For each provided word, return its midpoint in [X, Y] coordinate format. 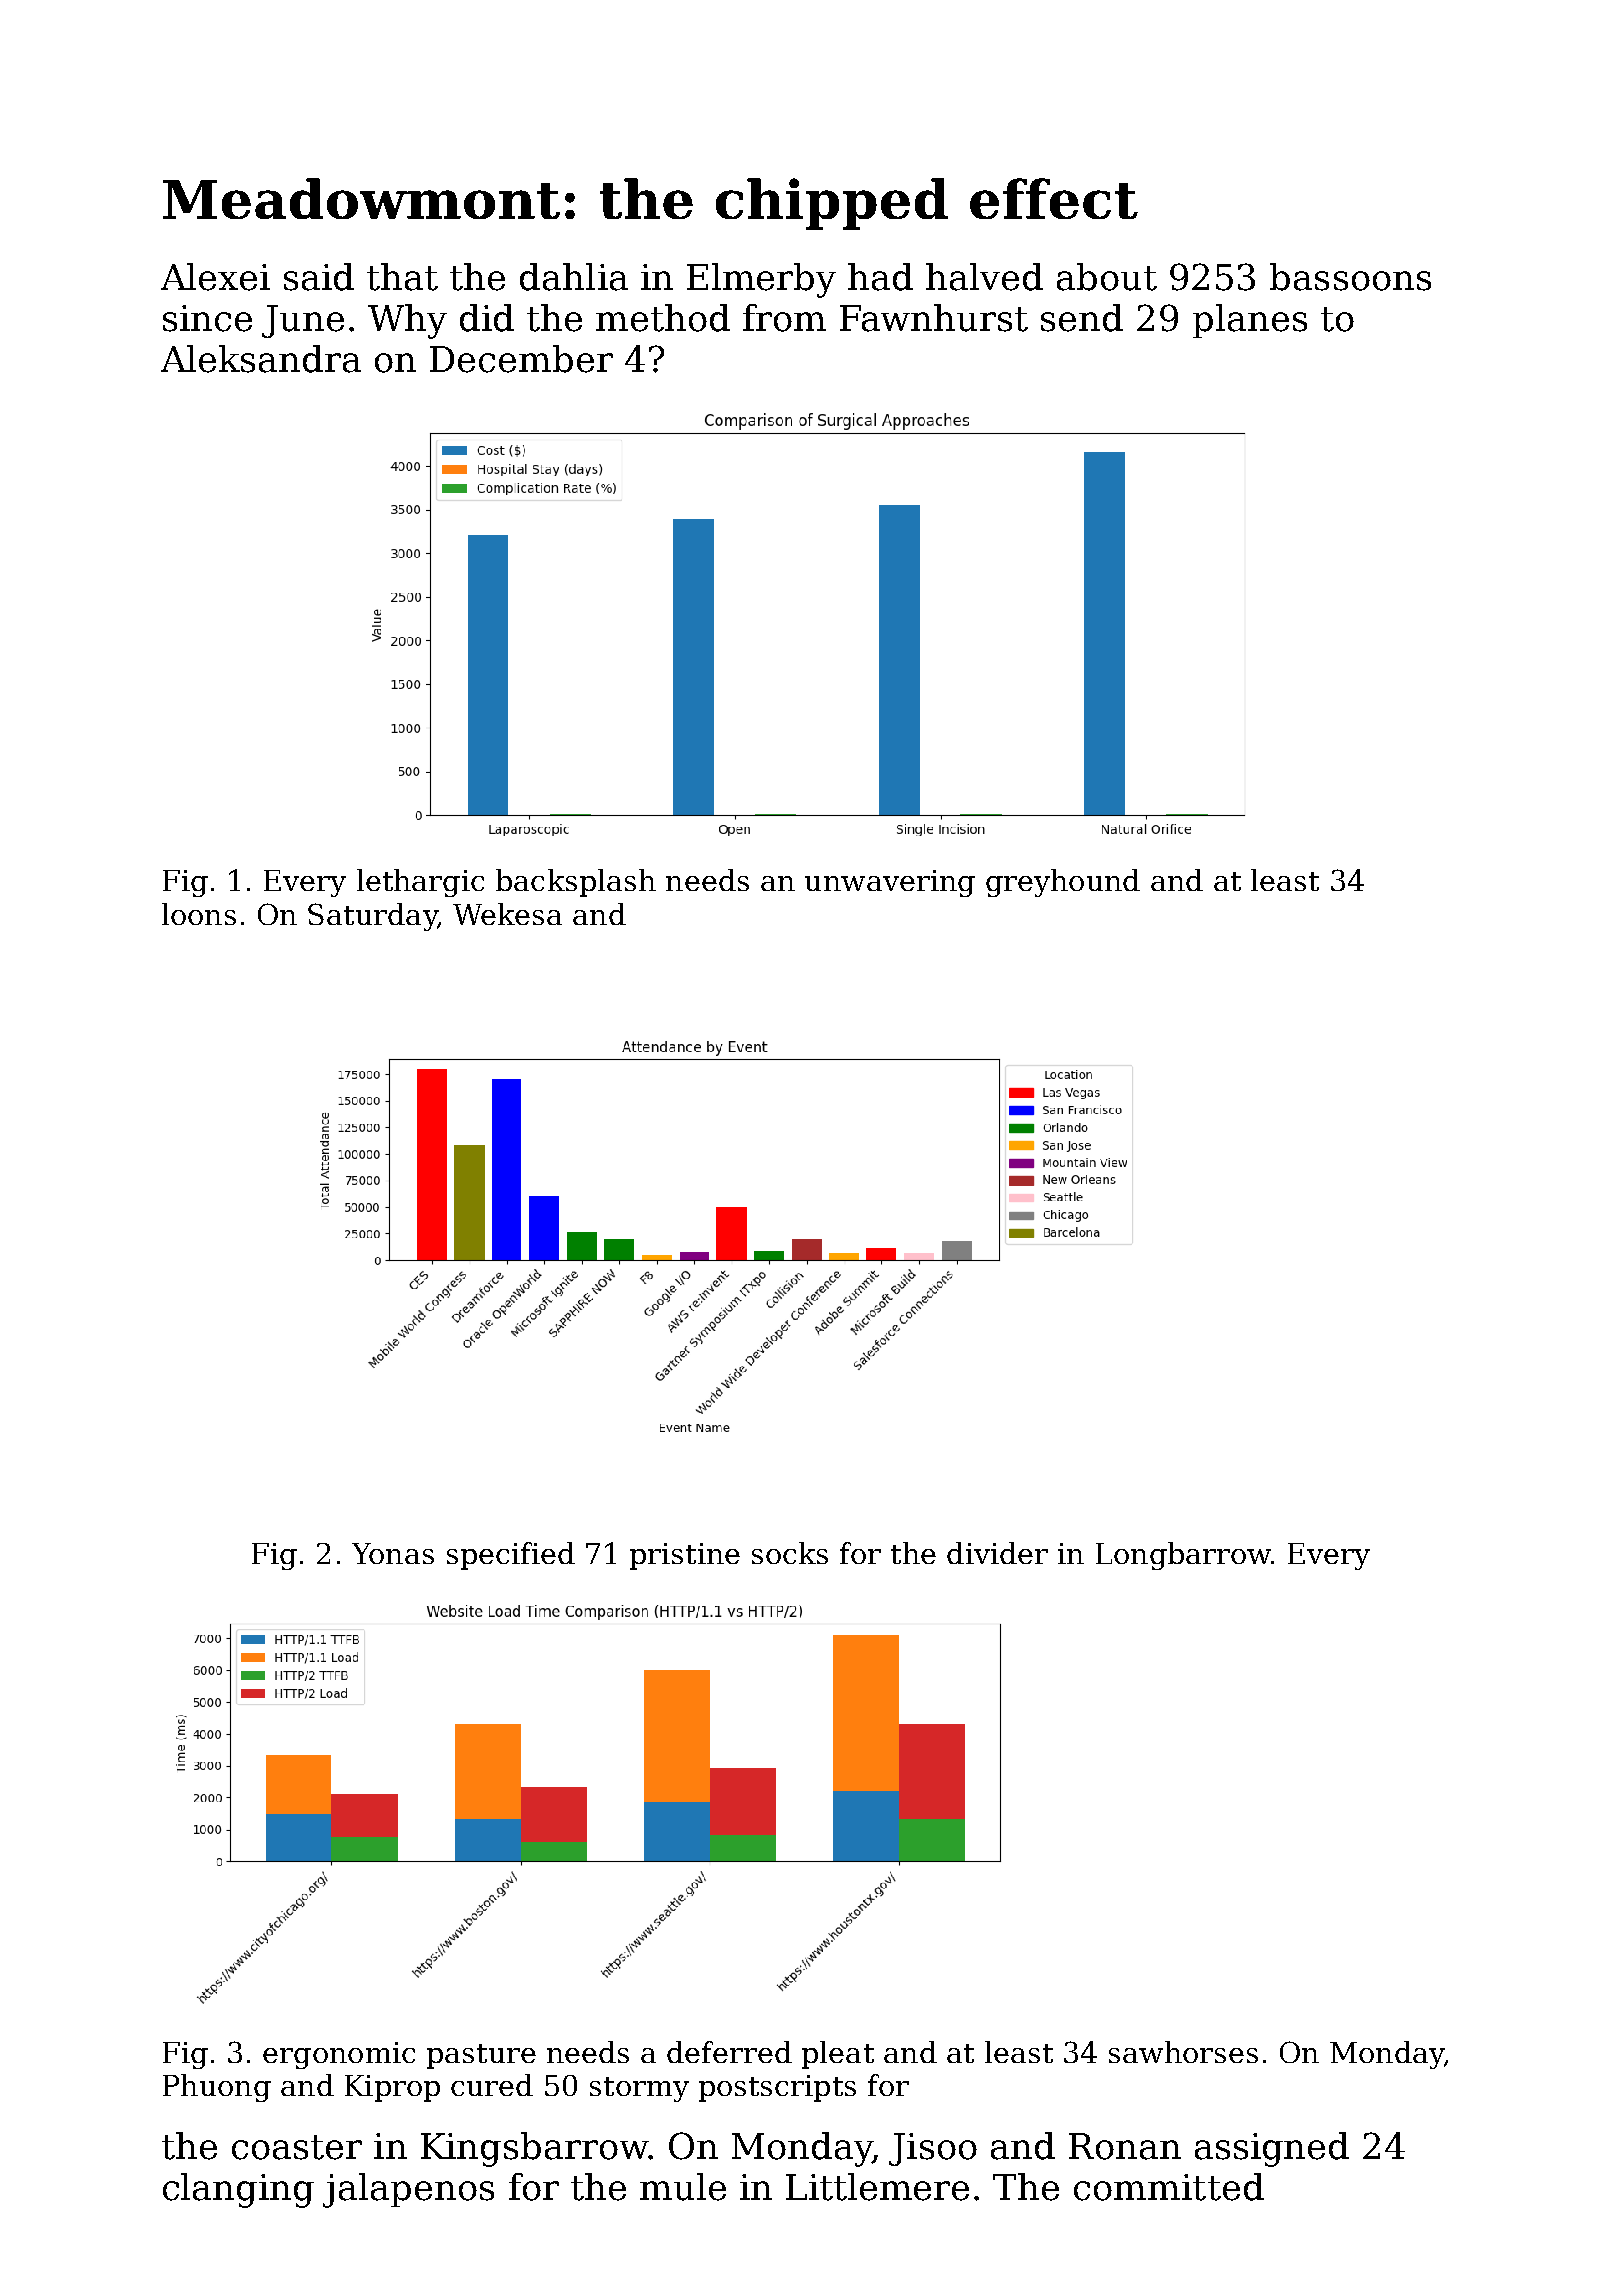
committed [1169, 2187]
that [402, 277]
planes [1250, 321]
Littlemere [877, 2187]
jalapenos [408, 2190]
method [663, 318]
